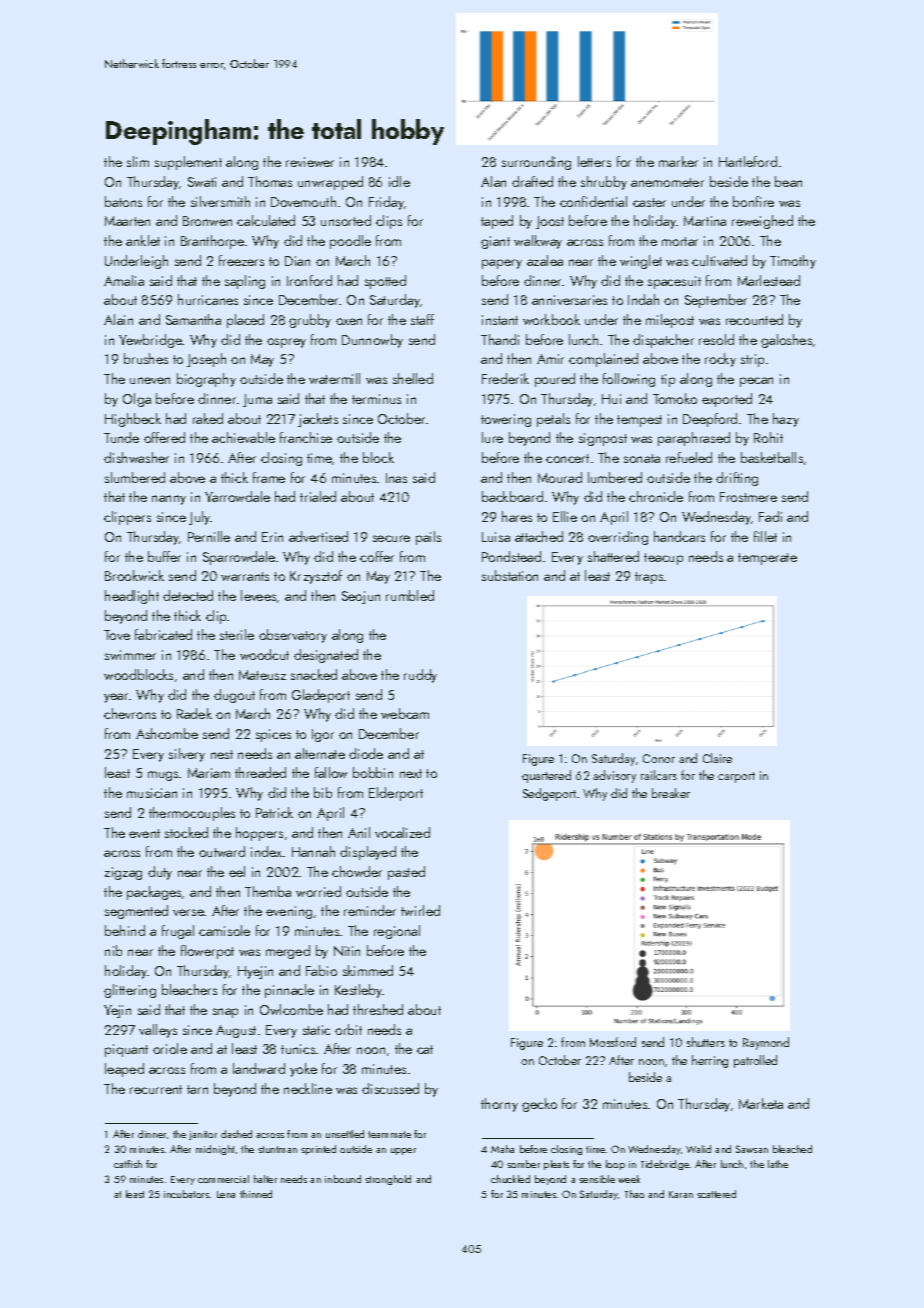 This page has width=924, height=1308. Describe the element at coordinates (396, 478) in the page. I see `Inas` at that location.
